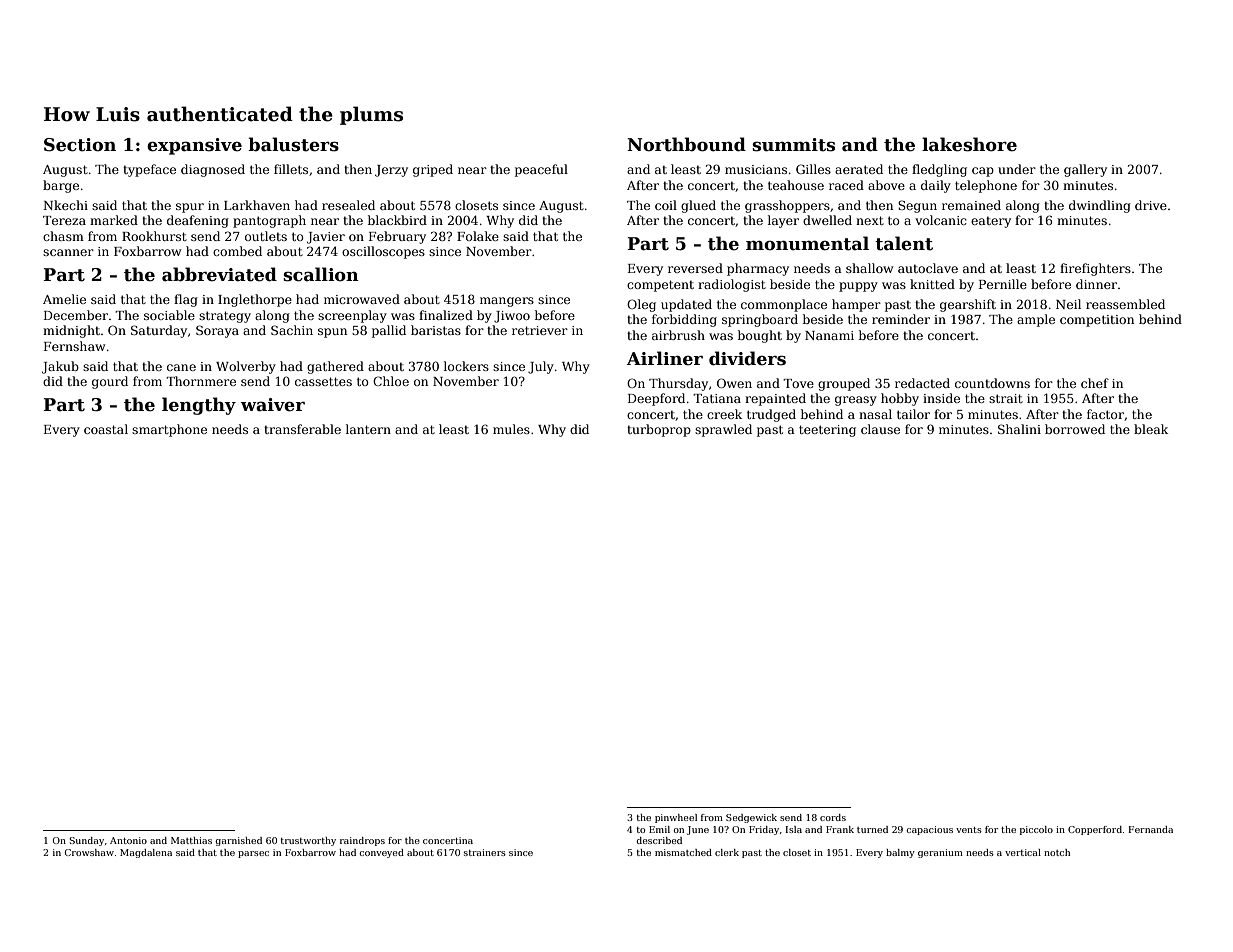 This screenshot has width=1233, height=952. Describe the element at coordinates (169, 430) in the screenshot. I see `smartphone` at that location.
